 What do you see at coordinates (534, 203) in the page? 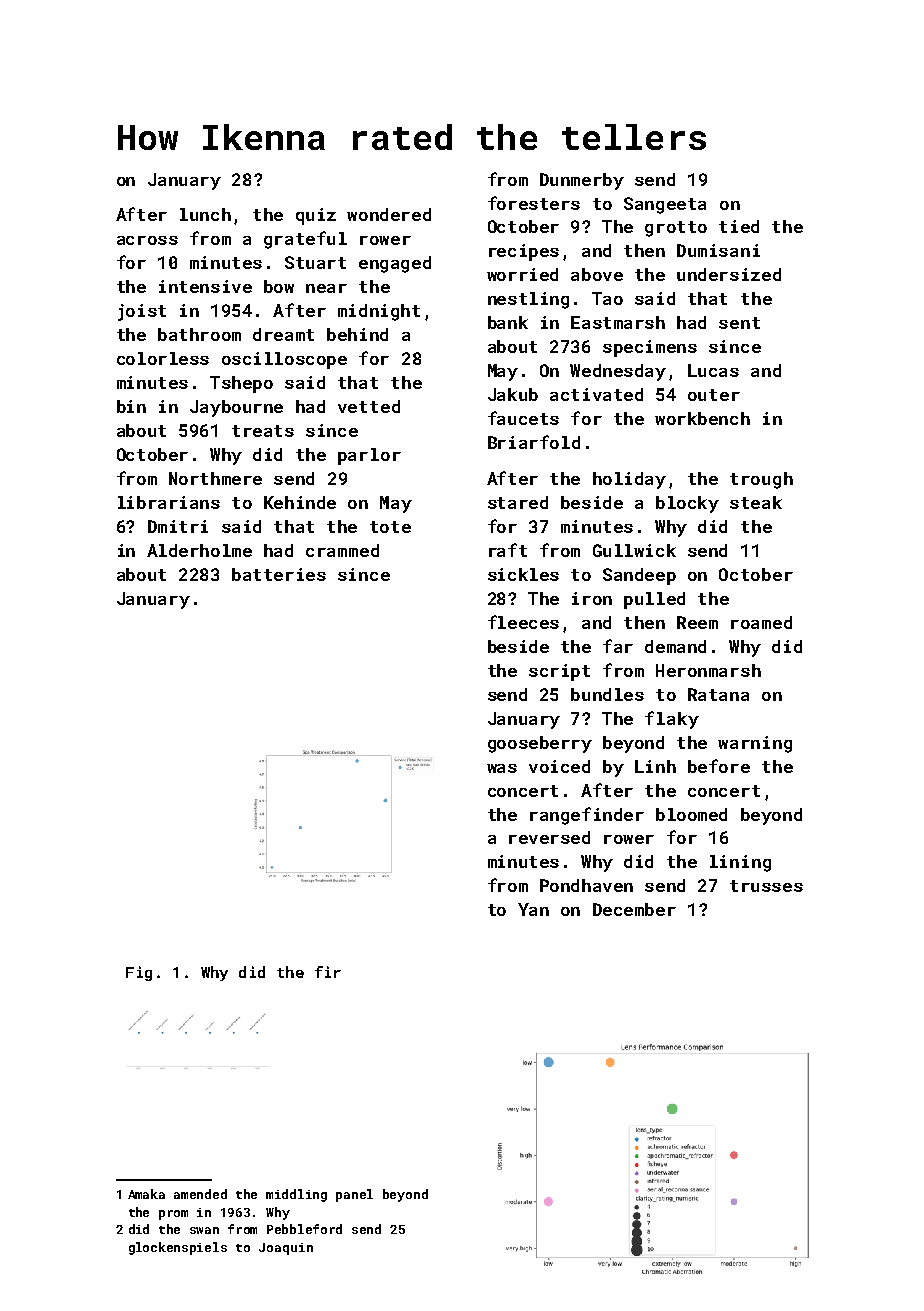
I see `foresters` at bounding box center [534, 203].
